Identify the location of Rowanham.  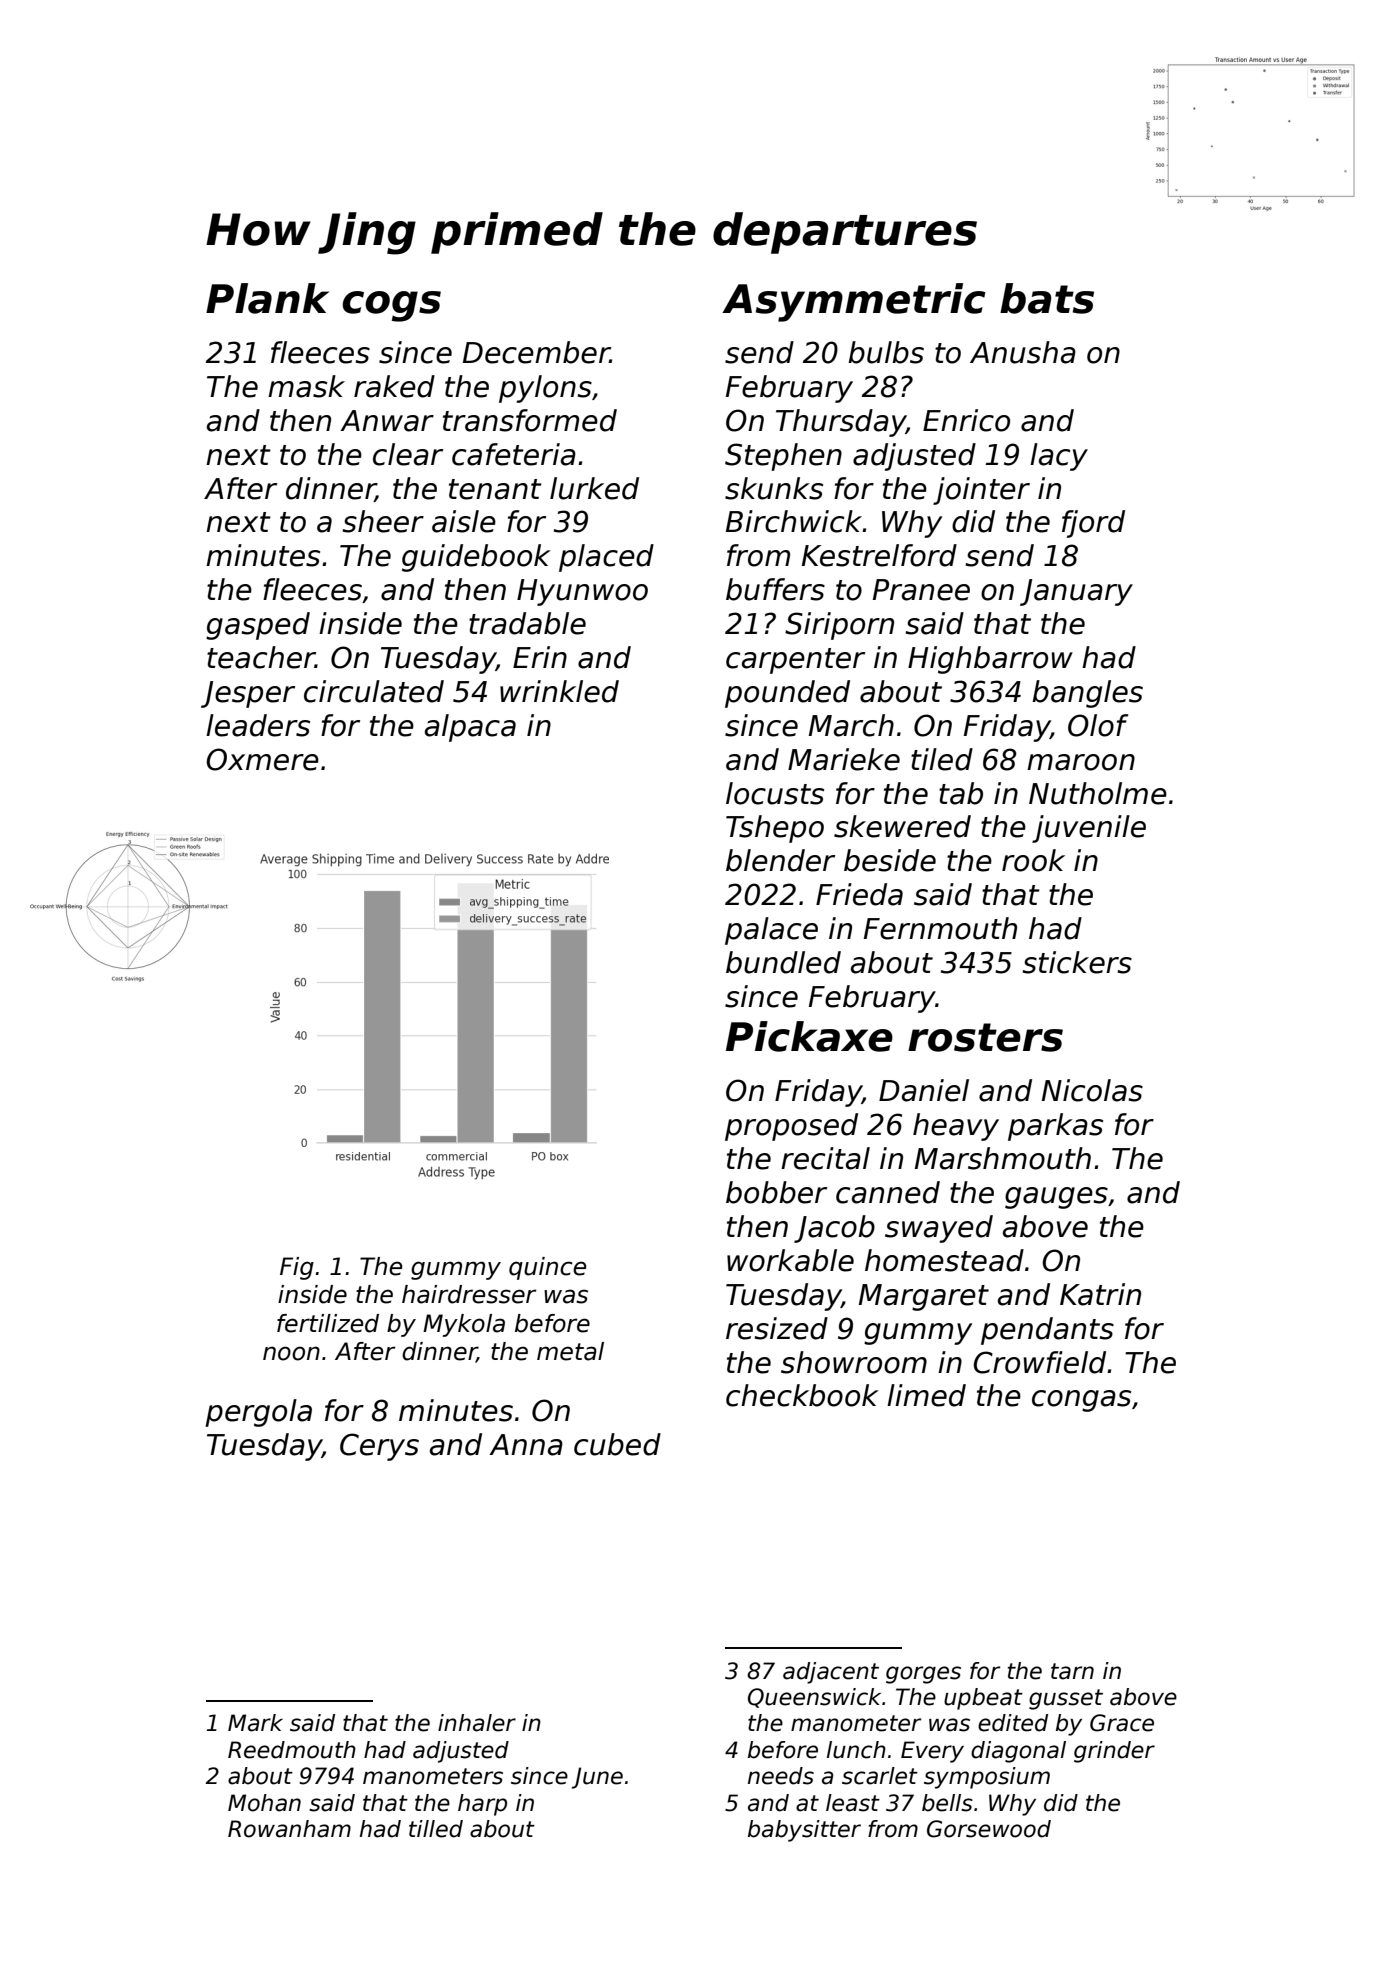
(289, 1829).
